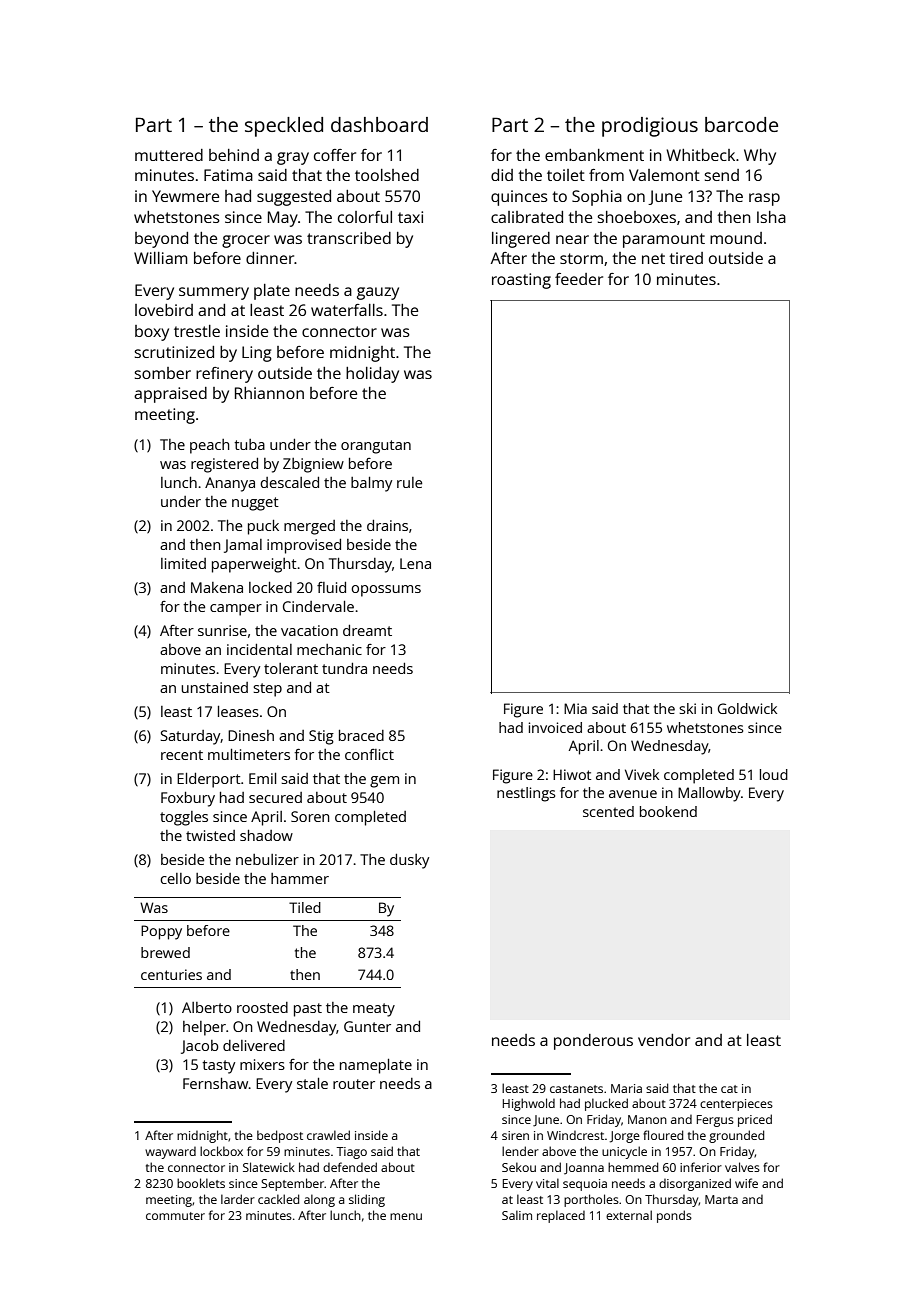 The image size is (924, 1311). I want to click on tundra, so click(344, 668).
